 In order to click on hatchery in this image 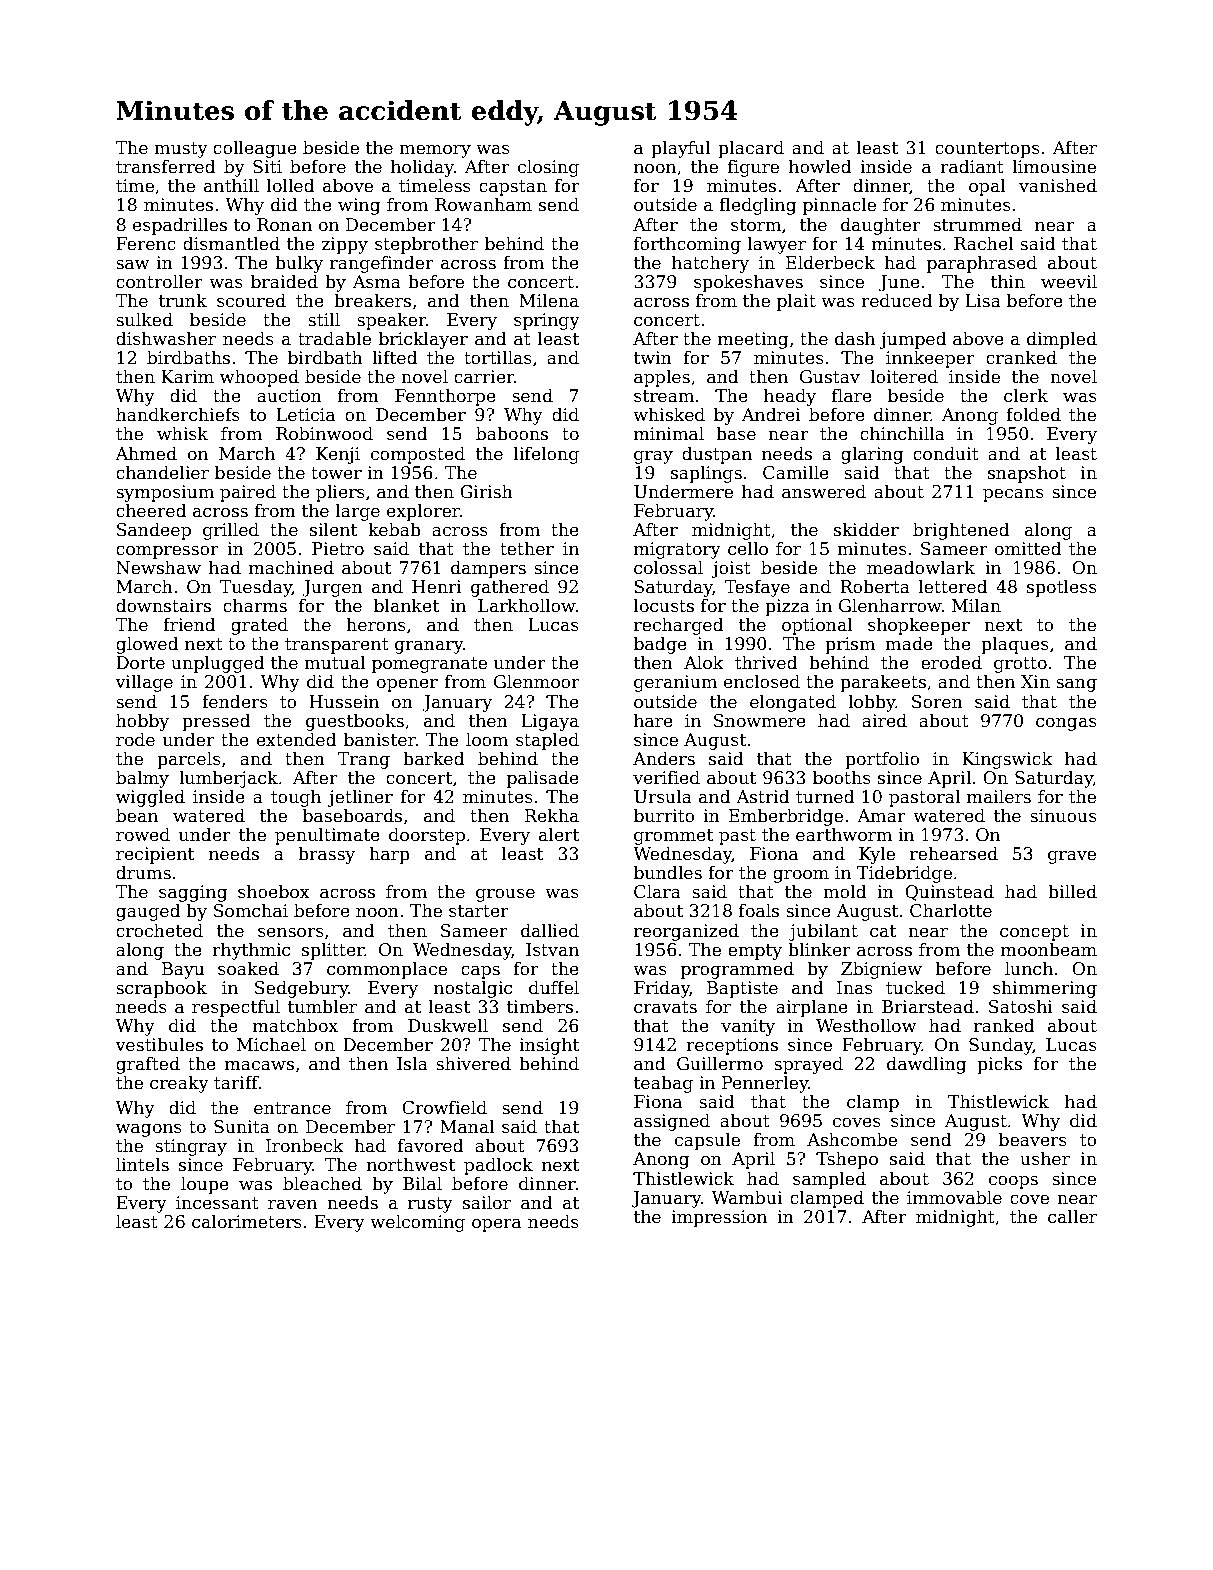, I will do `click(710, 264)`.
